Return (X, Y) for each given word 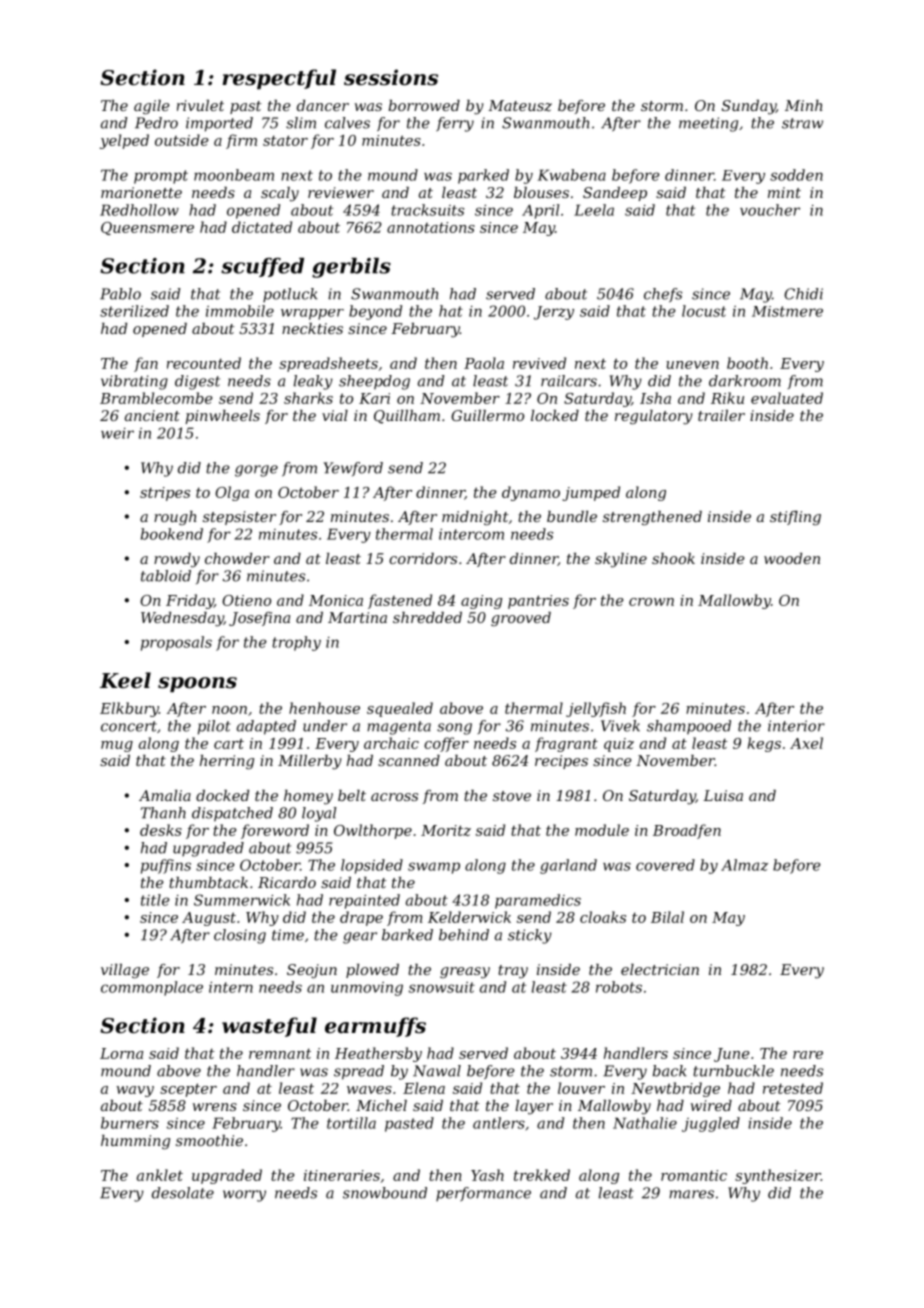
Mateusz (520, 106)
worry (244, 1196)
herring (227, 762)
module (602, 830)
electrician (660, 969)
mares (691, 1194)
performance (483, 1194)
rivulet (200, 105)
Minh (803, 105)
